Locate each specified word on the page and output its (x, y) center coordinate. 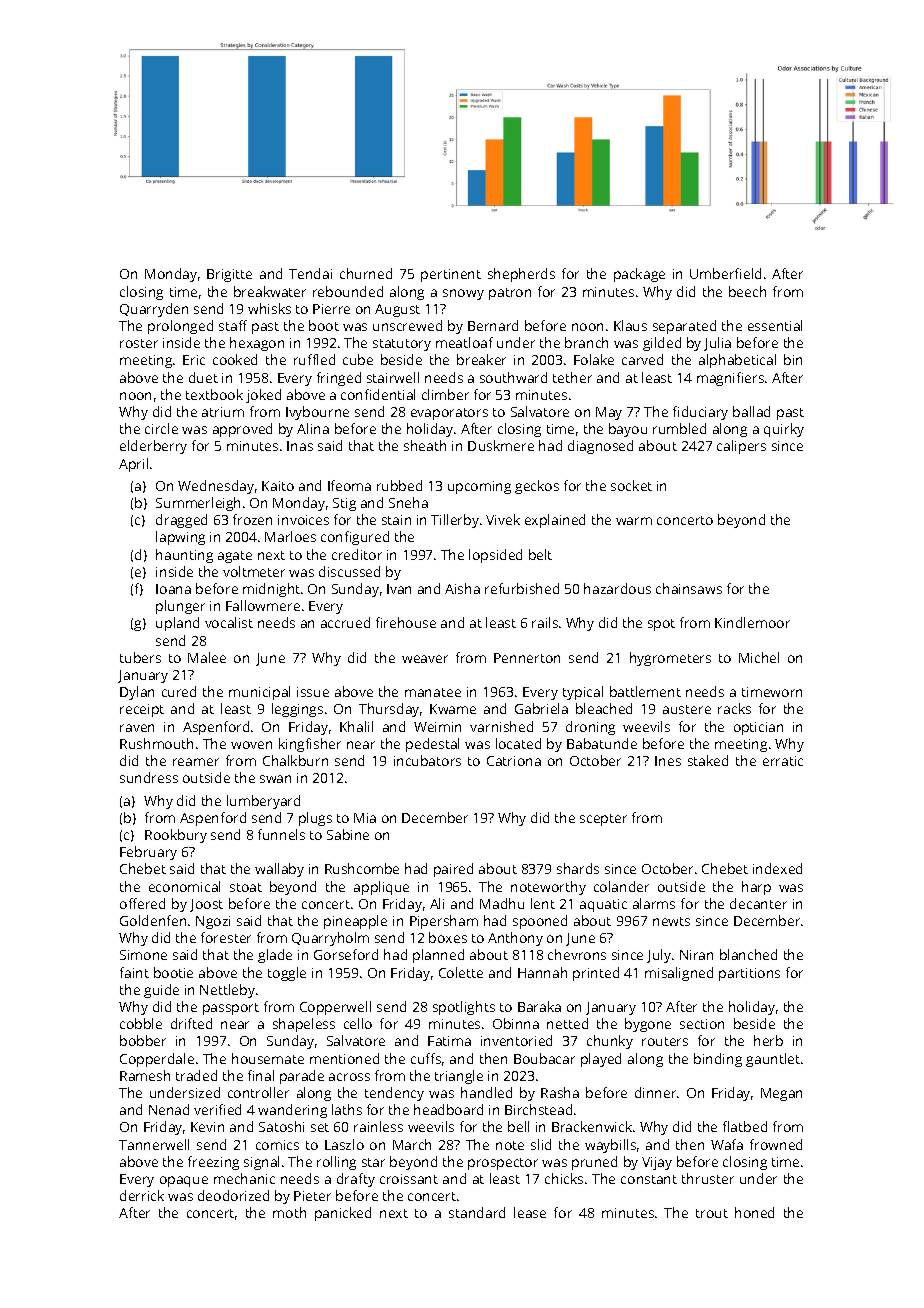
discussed (349, 571)
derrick (142, 1195)
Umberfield (725, 273)
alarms (654, 903)
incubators (427, 760)
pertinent (451, 275)
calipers (741, 447)
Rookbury (176, 836)
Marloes (290, 536)
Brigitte (229, 275)
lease (530, 1212)
